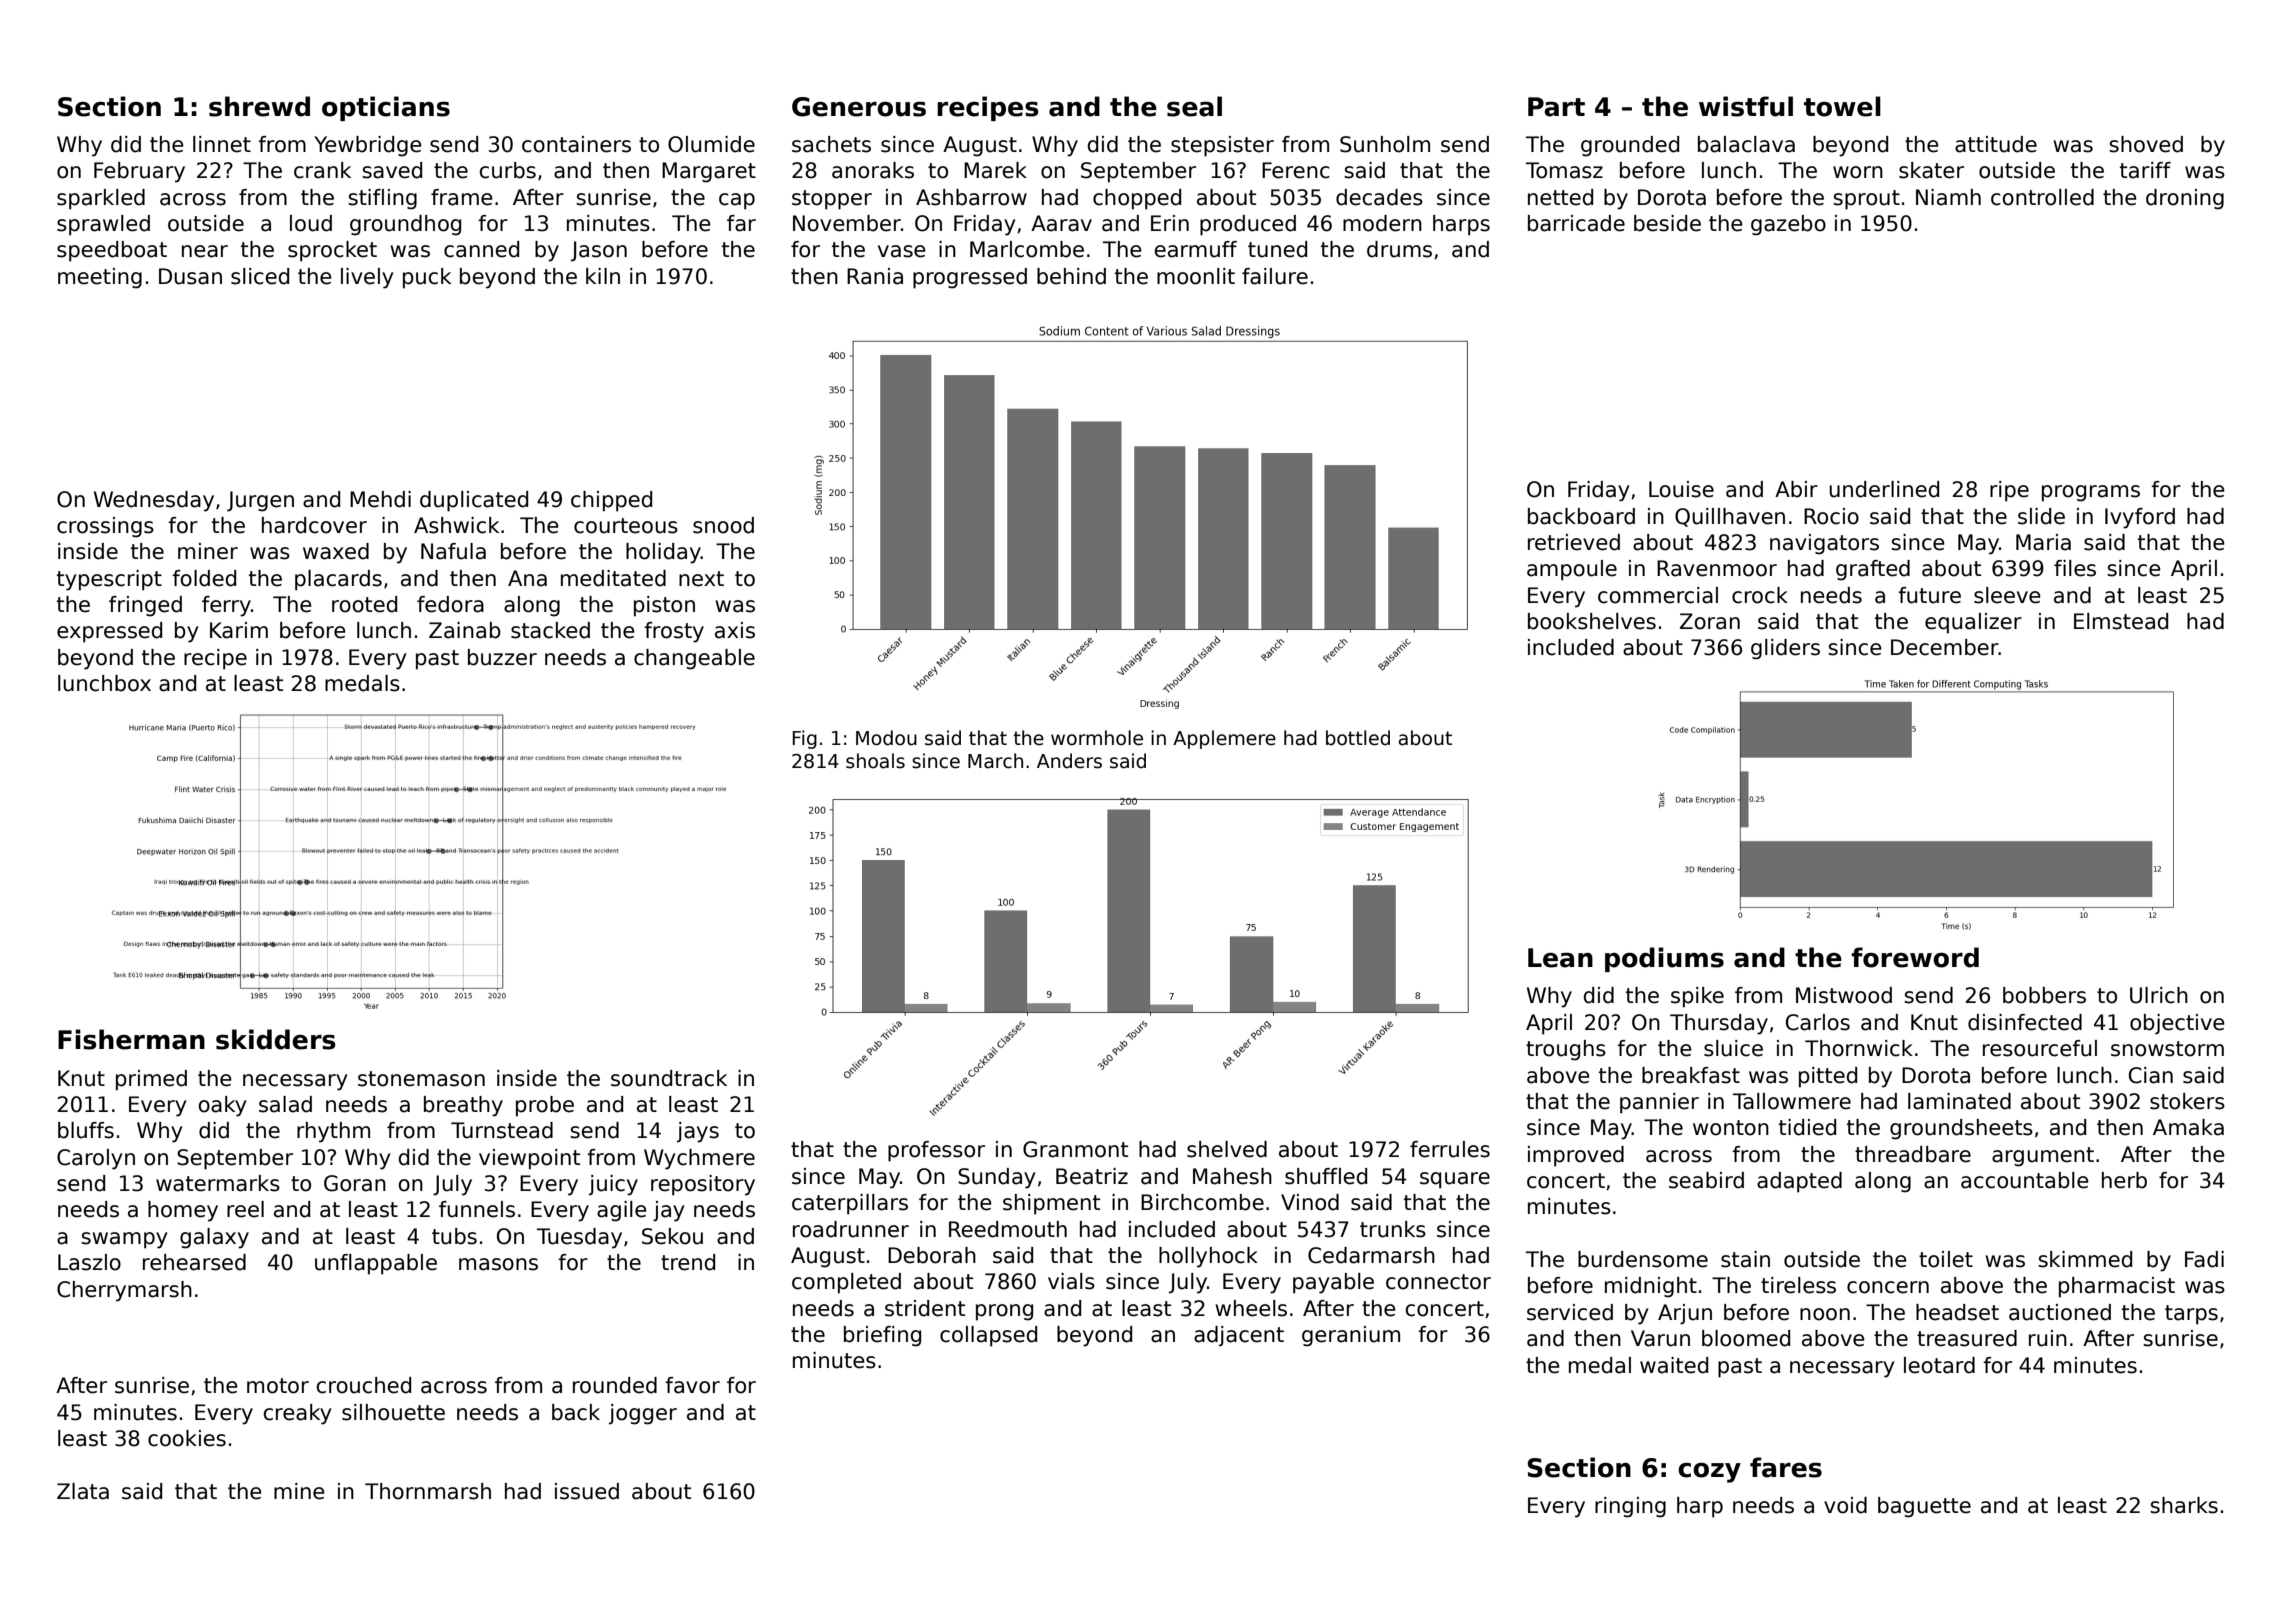 This screenshot has width=2282, height=1614. What do you see at coordinates (1275, 276) in the screenshot?
I see `failure` at bounding box center [1275, 276].
